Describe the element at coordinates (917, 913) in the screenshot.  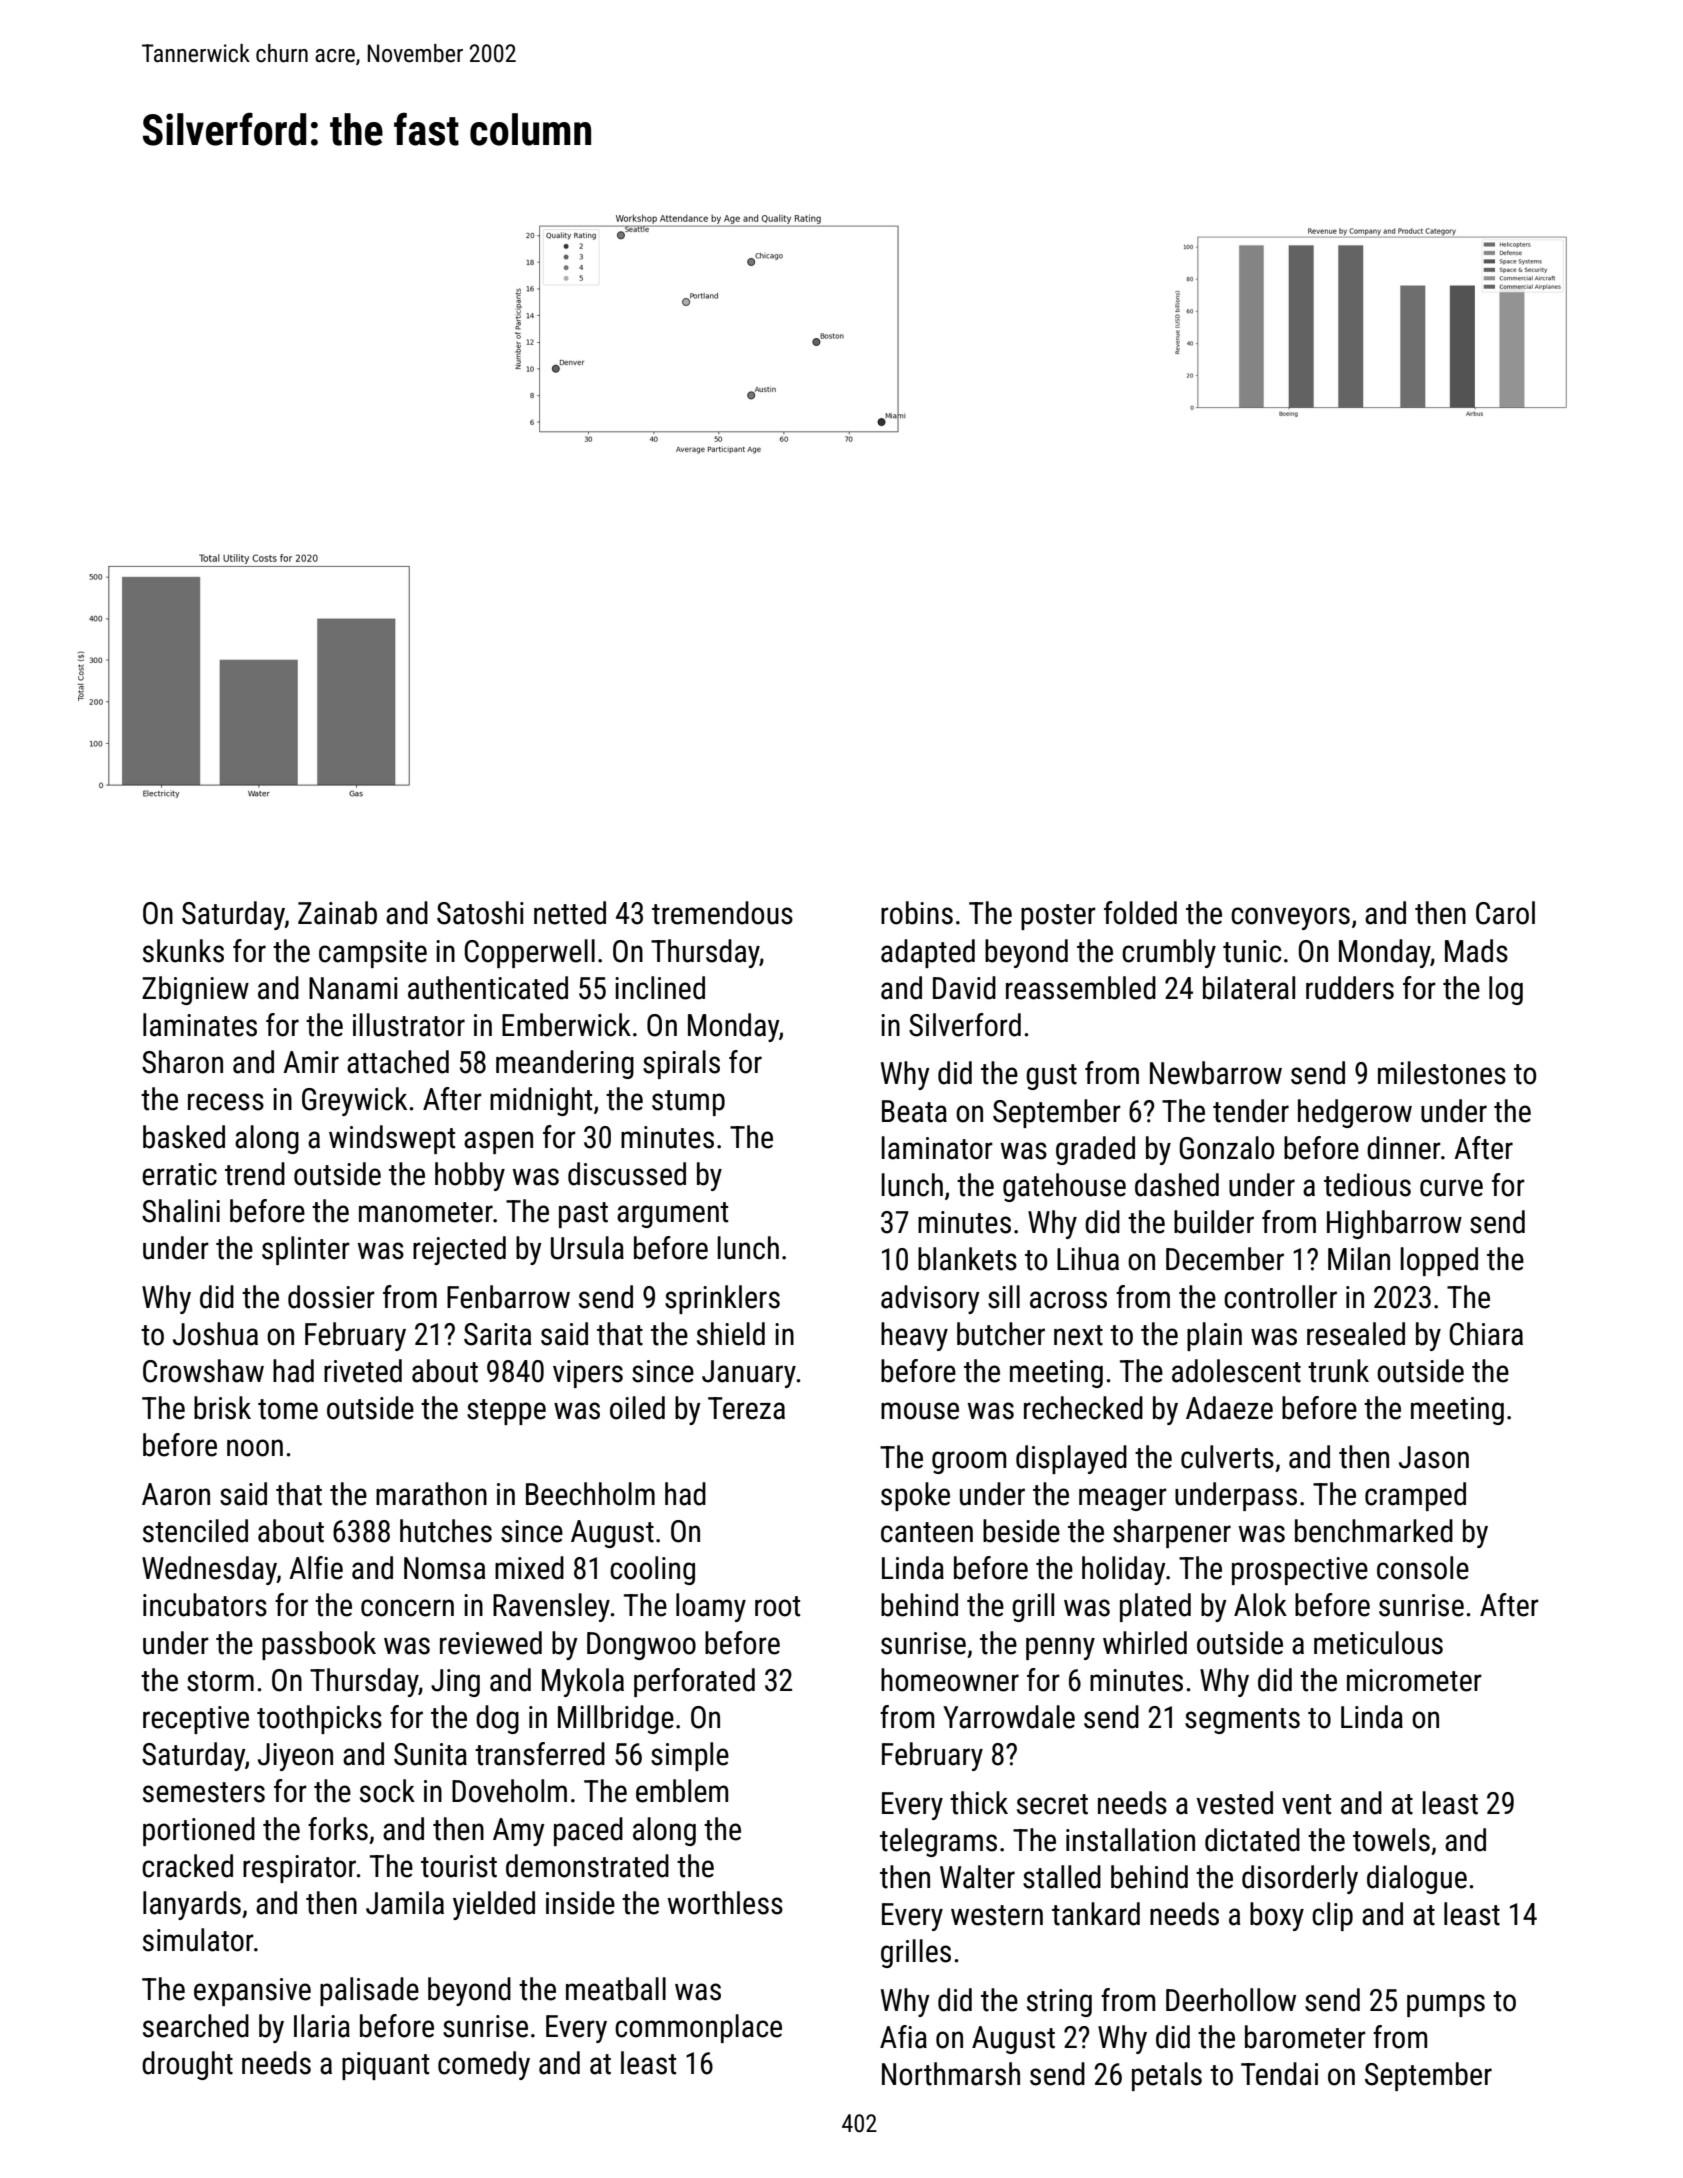
I see `robins` at that location.
